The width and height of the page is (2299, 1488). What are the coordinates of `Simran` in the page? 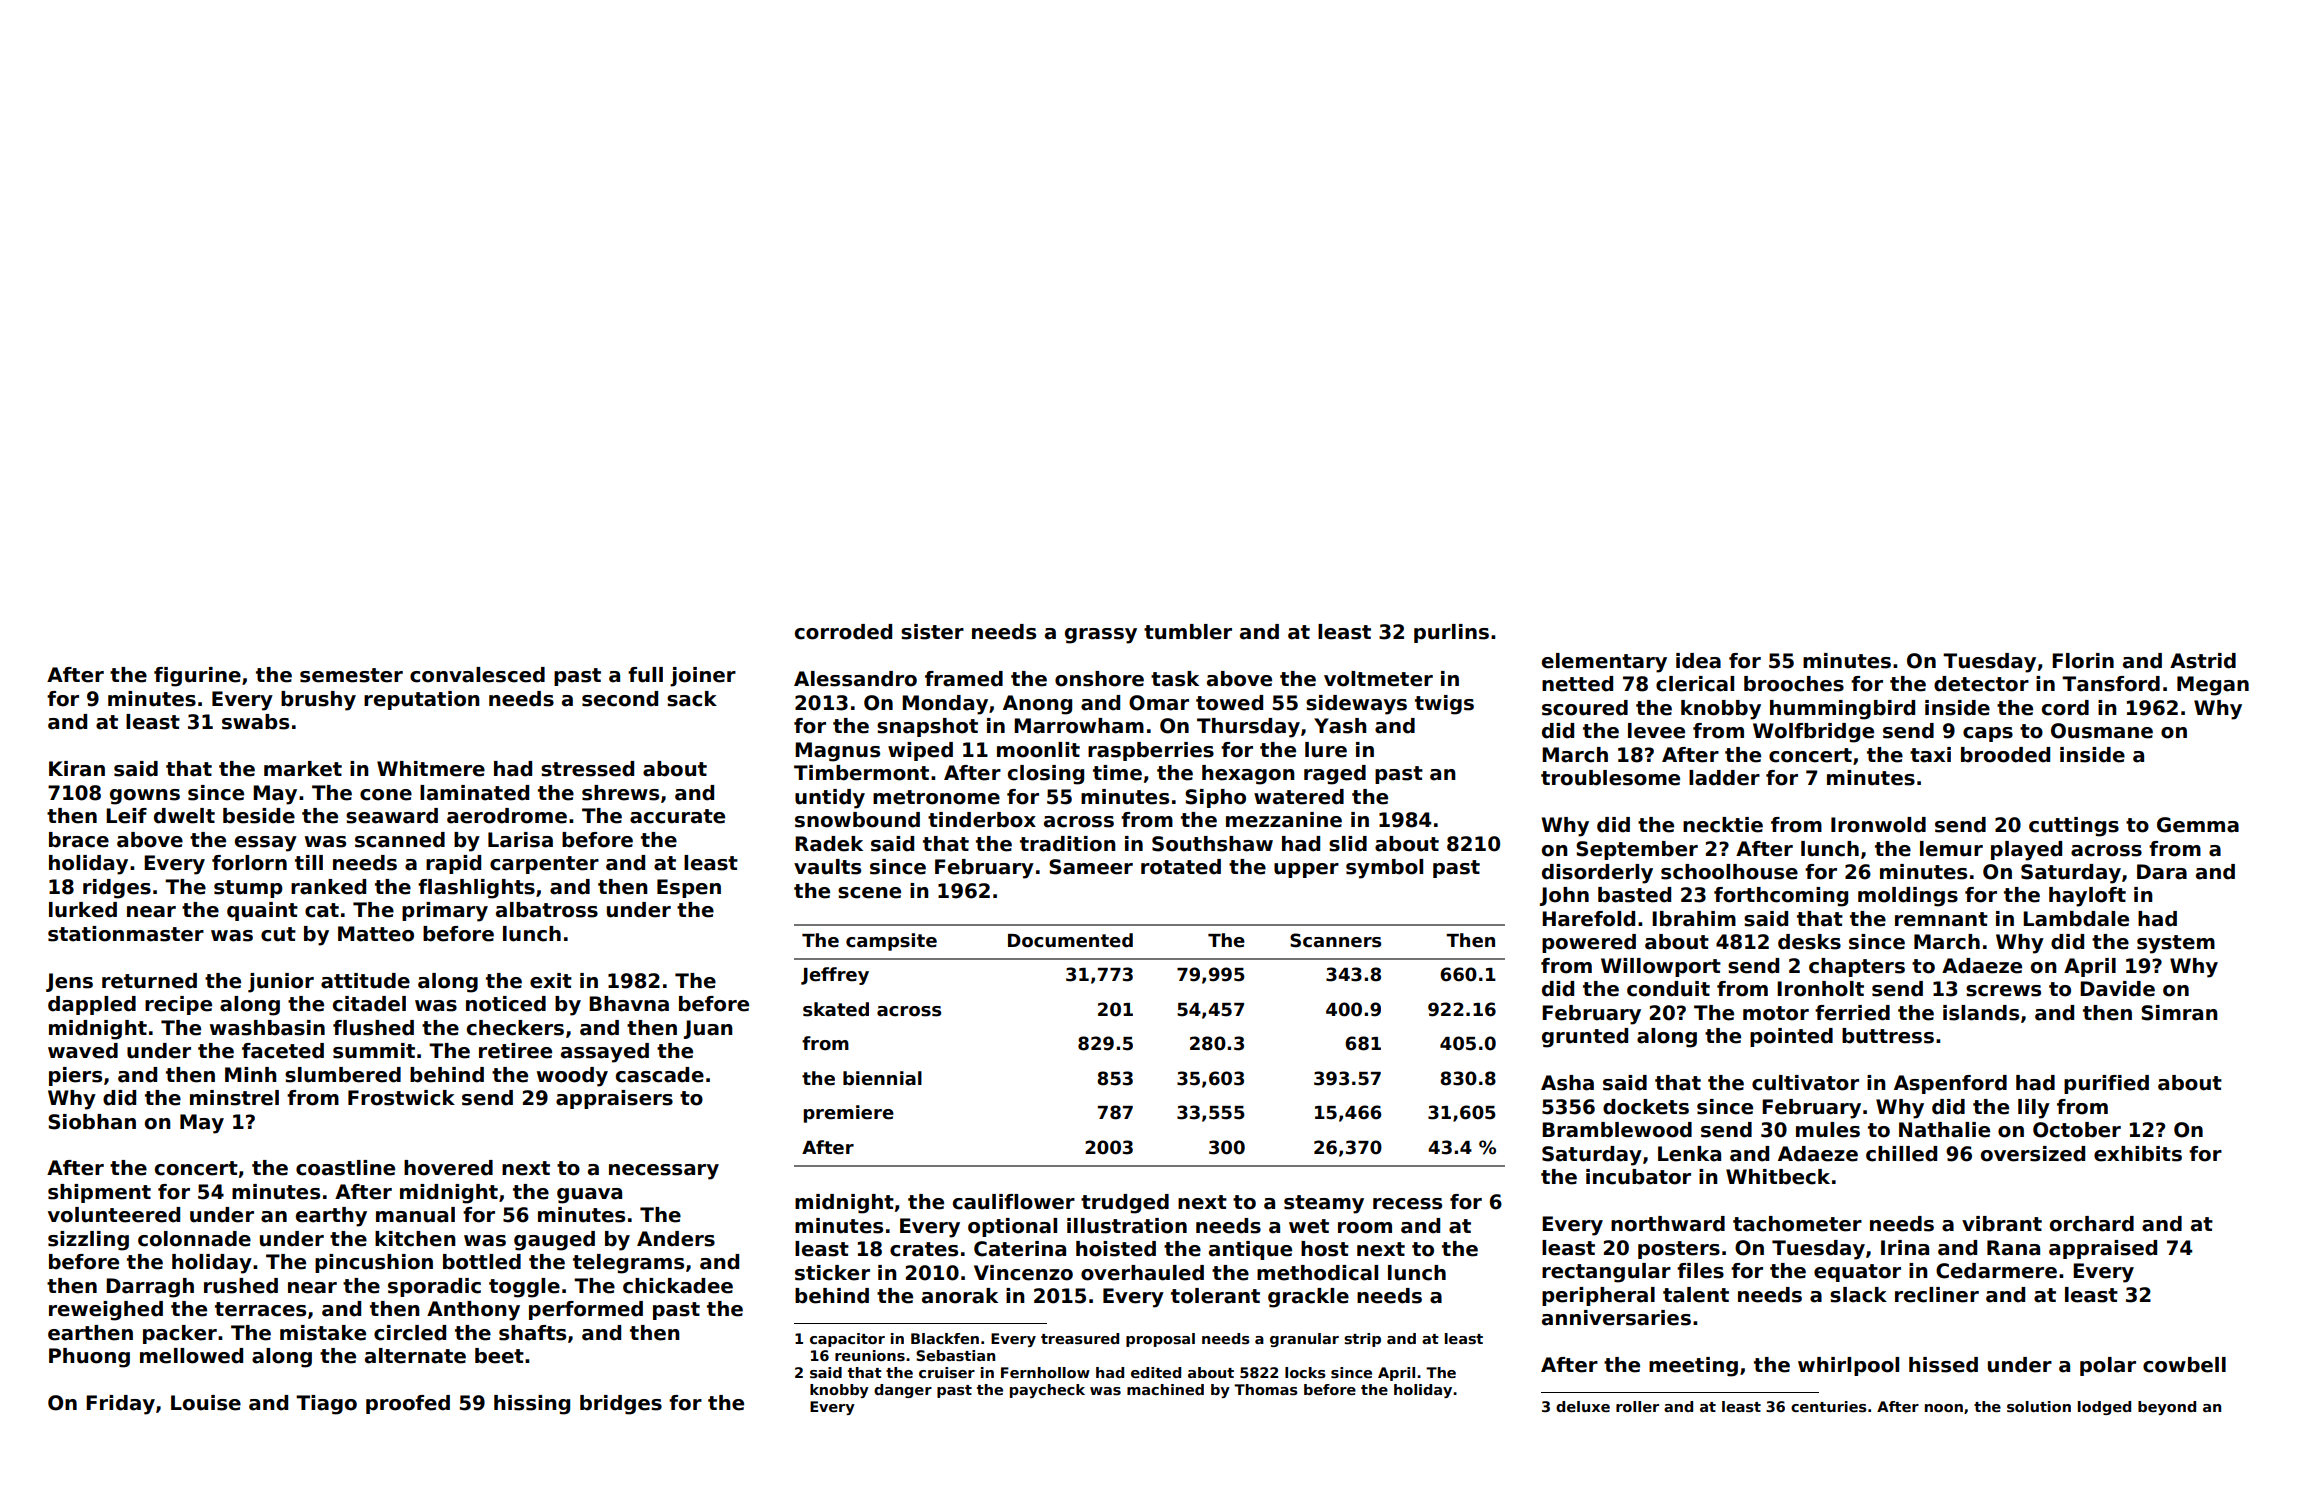 It's located at (2179, 1013).
